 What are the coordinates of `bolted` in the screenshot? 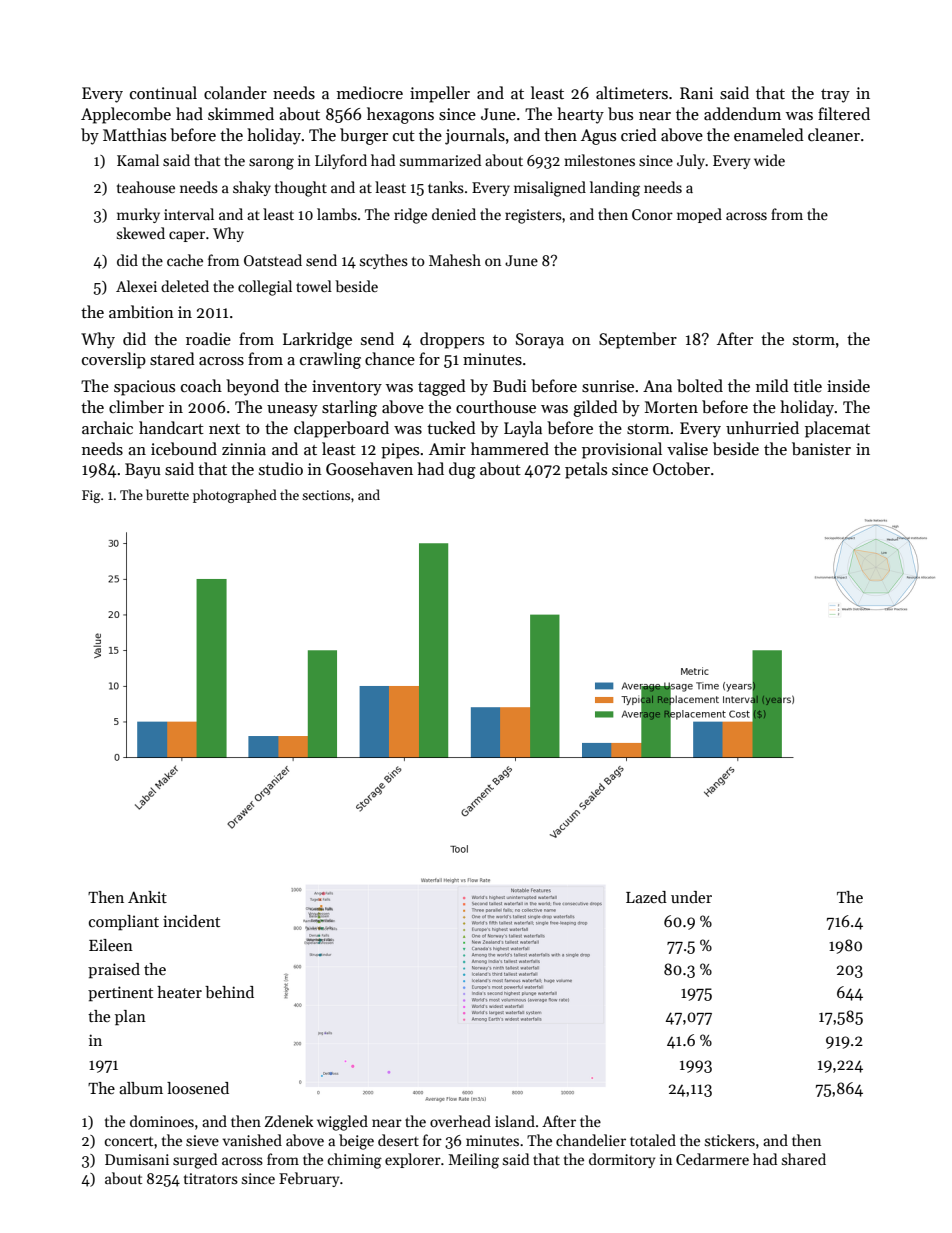 It's located at (700, 385).
